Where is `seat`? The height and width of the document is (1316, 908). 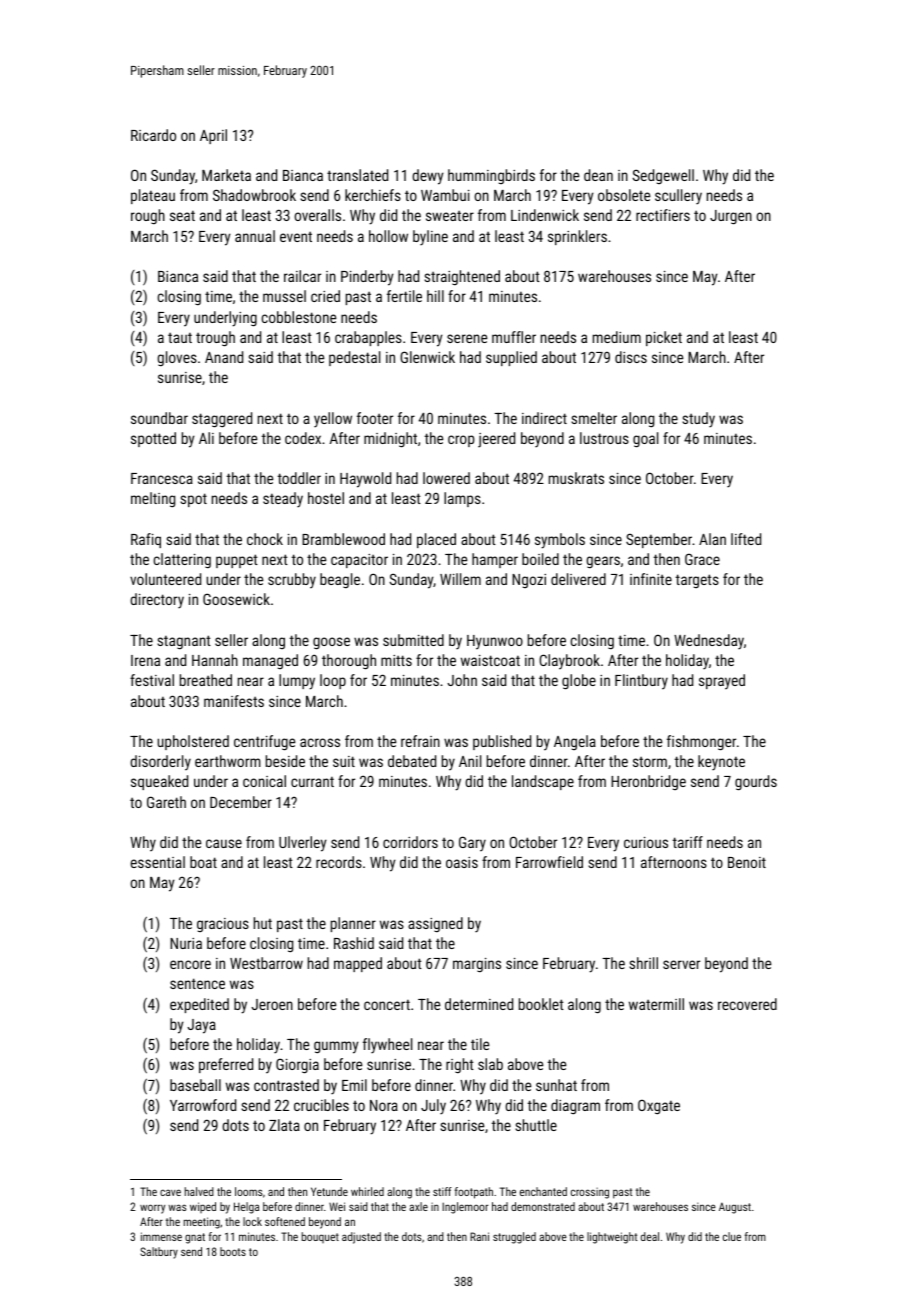
seat is located at coordinates (182, 216).
